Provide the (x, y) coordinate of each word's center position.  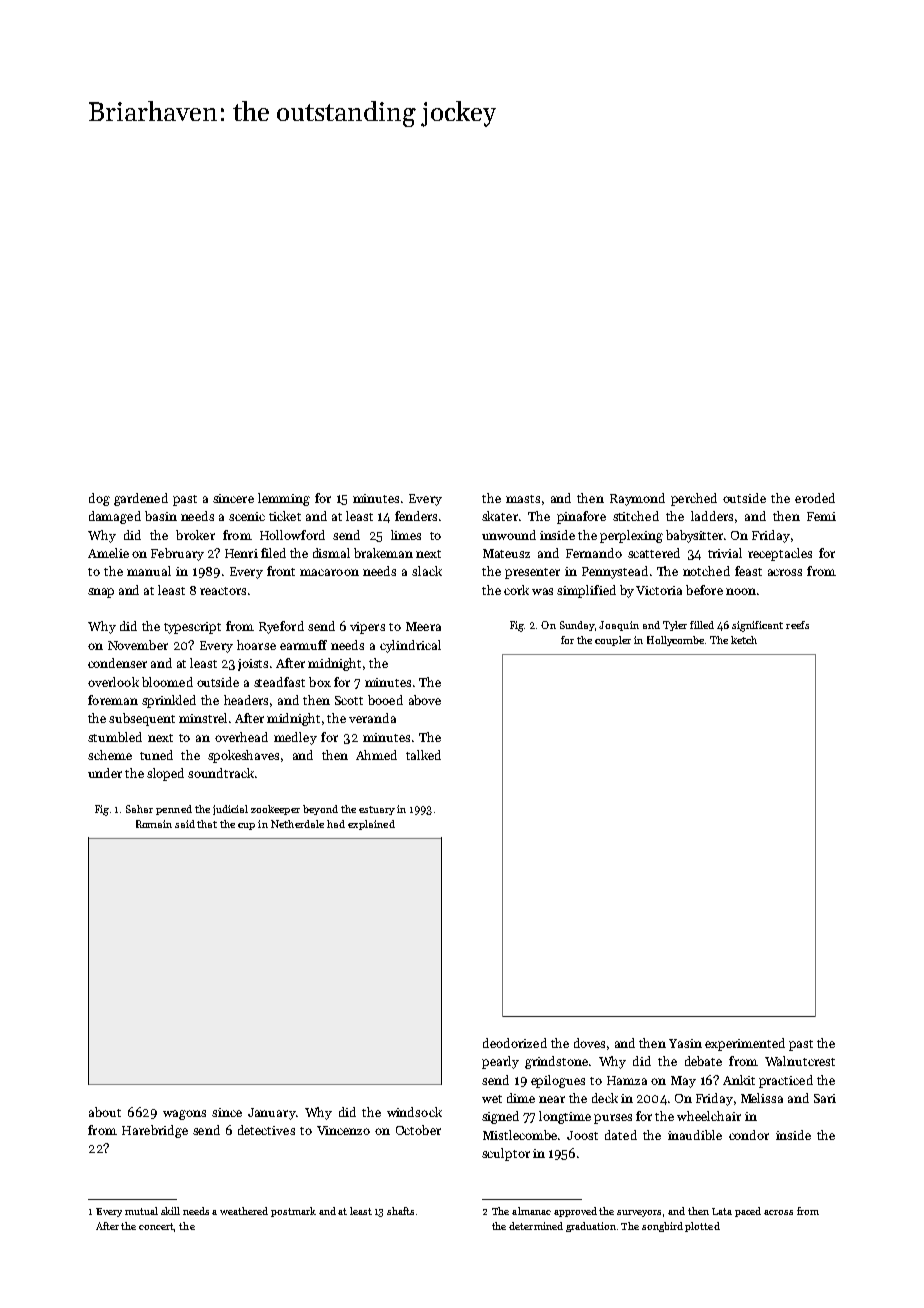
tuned (156, 755)
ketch (744, 640)
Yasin (685, 1043)
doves (589, 1043)
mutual (141, 1211)
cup (246, 826)
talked (423, 755)
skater (500, 516)
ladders (712, 516)
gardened (141, 499)
